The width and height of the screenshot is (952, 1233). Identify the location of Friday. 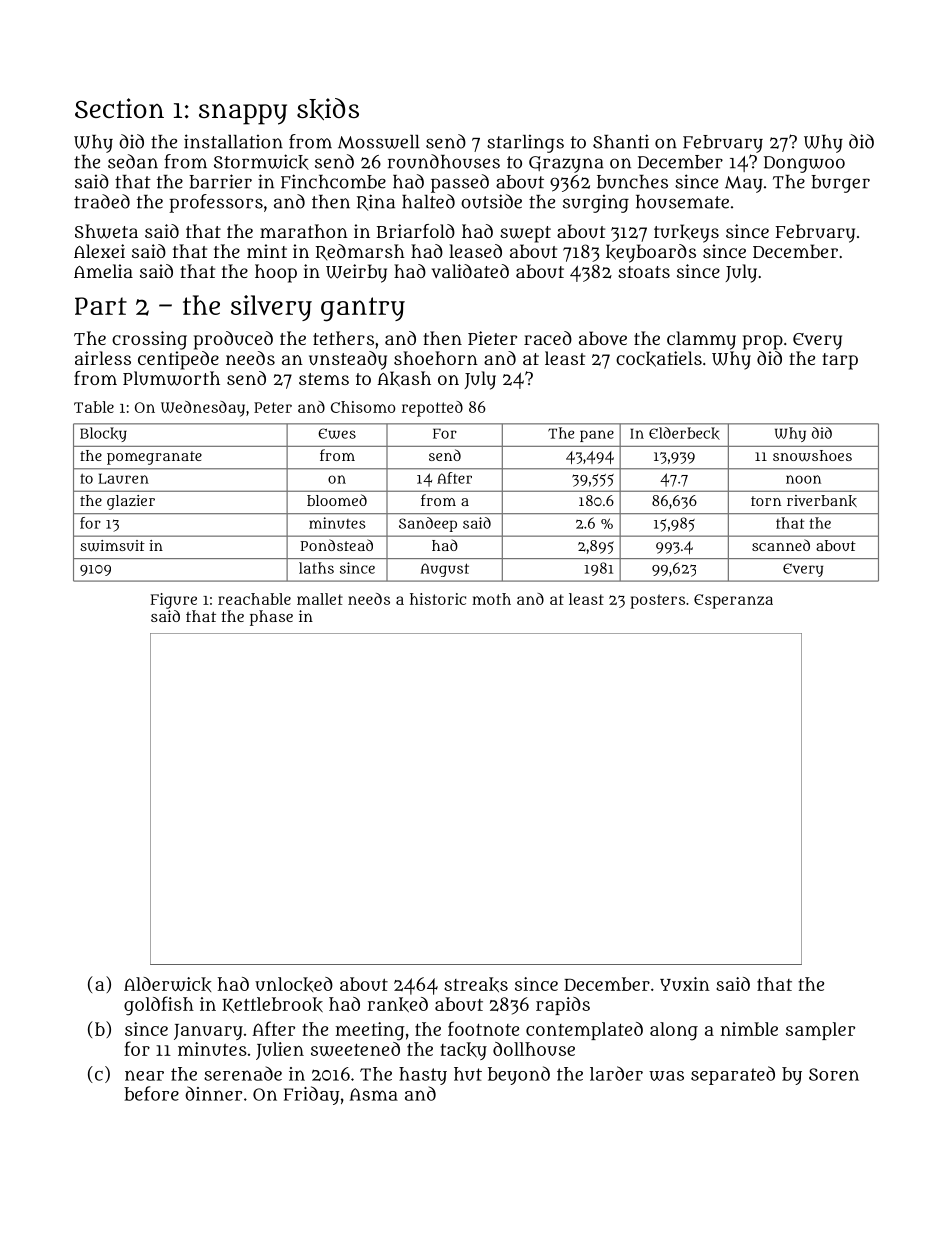
(312, 1095).
